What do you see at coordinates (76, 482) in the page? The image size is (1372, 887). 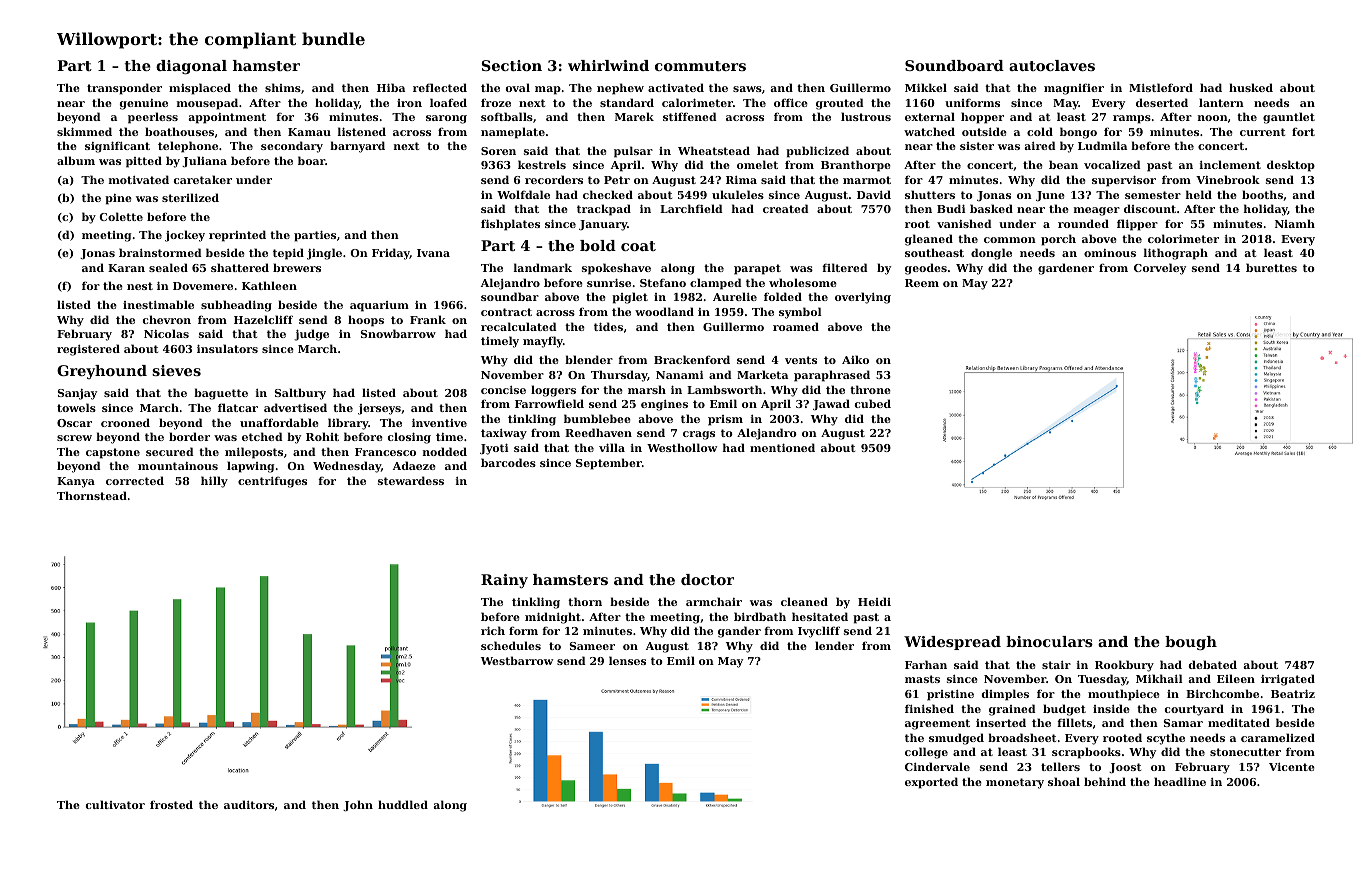 I see `Kanya` at bounding box center [76, 482].
